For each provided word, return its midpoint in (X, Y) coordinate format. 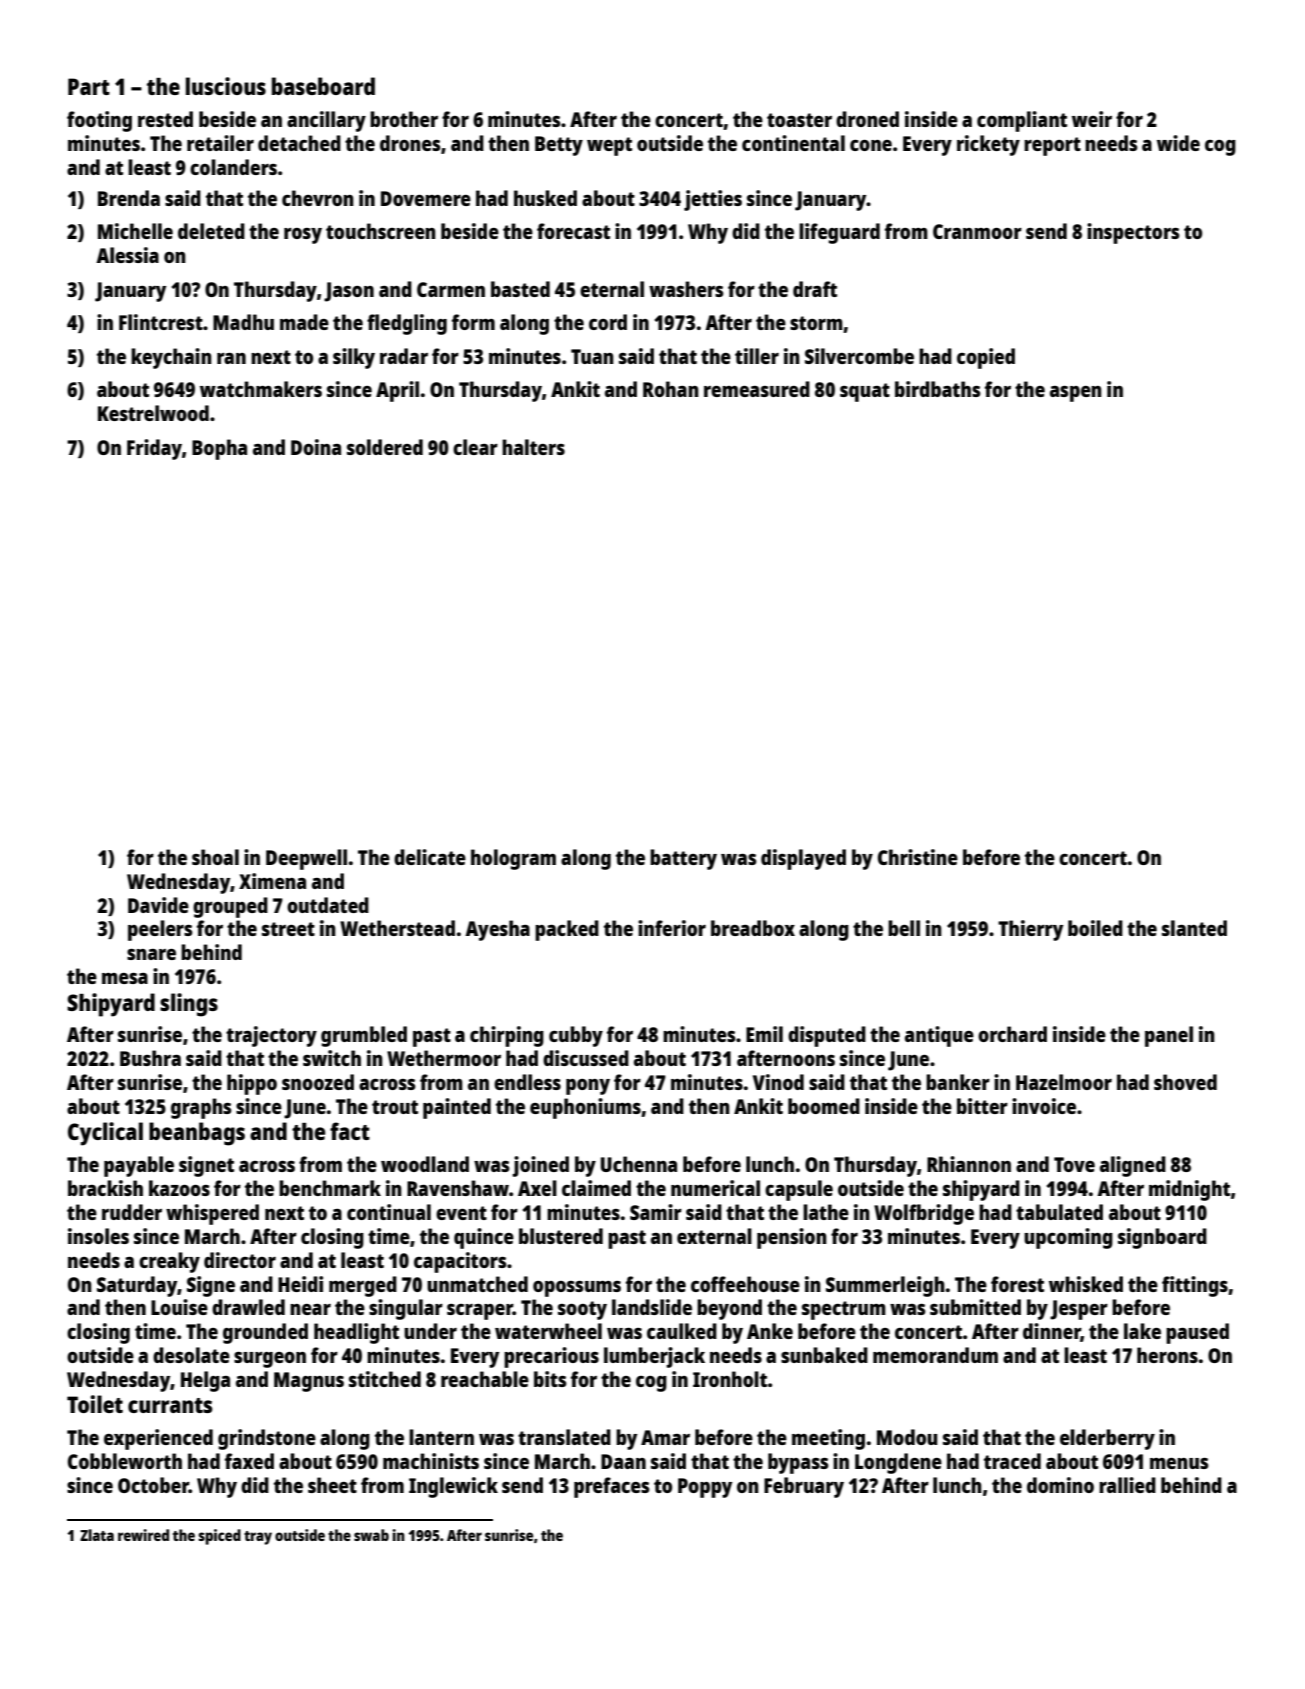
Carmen (451, 289)
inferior (672, 928)
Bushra (150, 1058)
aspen (1076, 394)
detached (299, 143)
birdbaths (938, 389)
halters (533, 447)
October (153, 1485)
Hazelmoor (1064, 1082)
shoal (215, 857)
